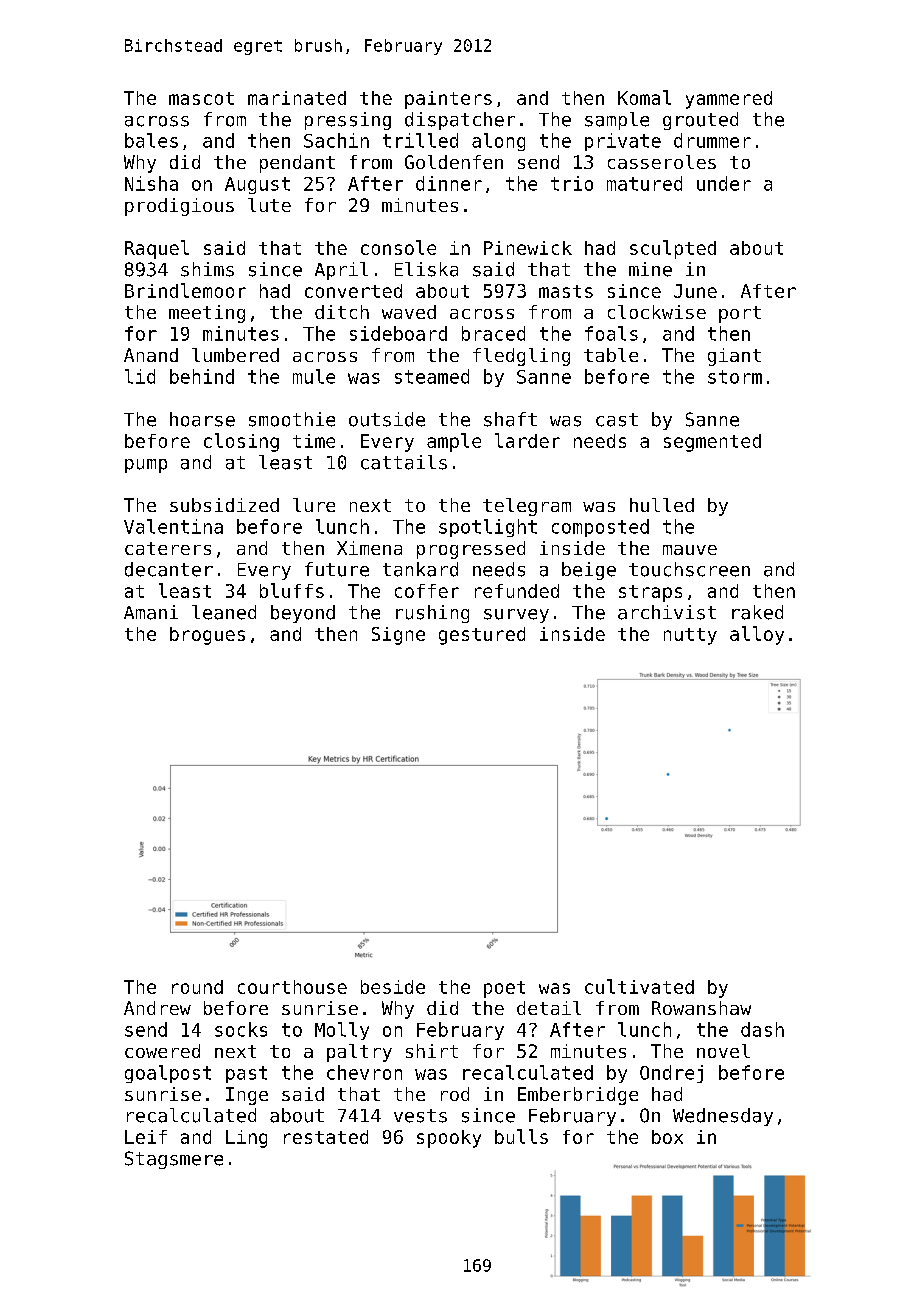 This screenshot has width=924, height=1308. I want to click on bluffs, so click(292, 590).
